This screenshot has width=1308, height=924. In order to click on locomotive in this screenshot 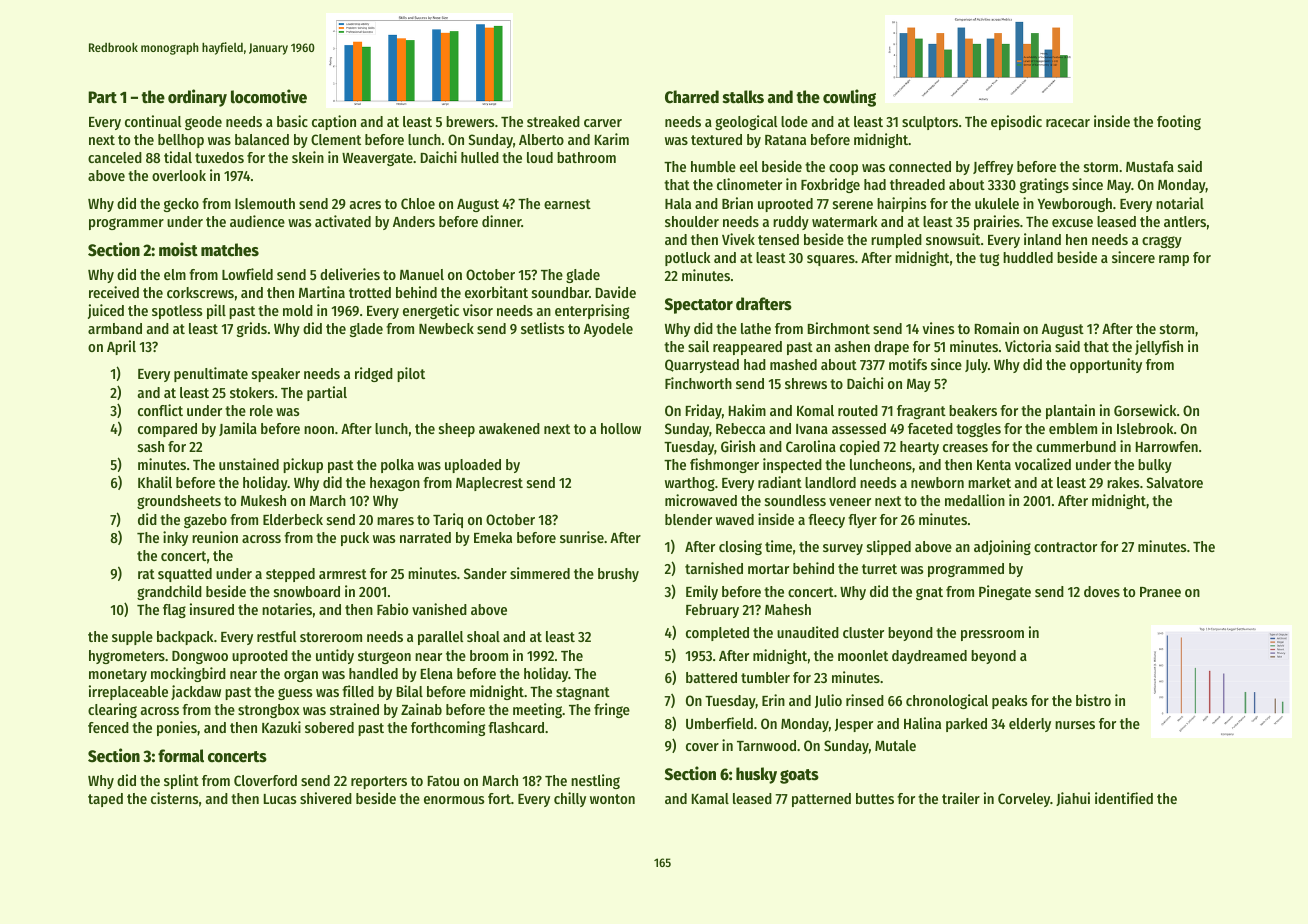, I will do `click(269, 96)`.
